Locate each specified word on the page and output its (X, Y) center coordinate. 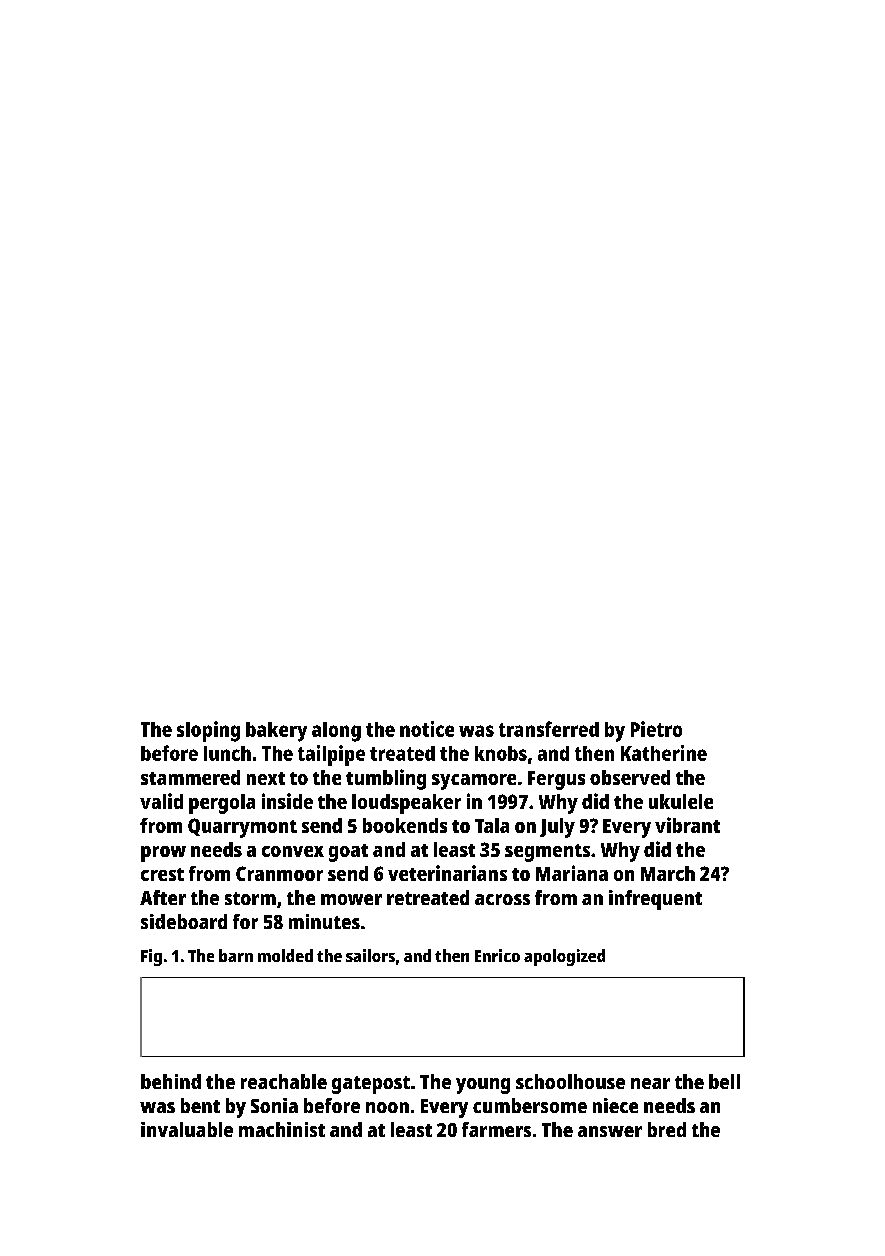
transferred (549, 729)
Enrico (497, 955)
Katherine (664, 753)
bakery (276, 732)
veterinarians (447, 873)
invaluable (187, 1129)
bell (724, 1081)
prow (163, 854)
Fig (151, 957)
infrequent (655, 900)
